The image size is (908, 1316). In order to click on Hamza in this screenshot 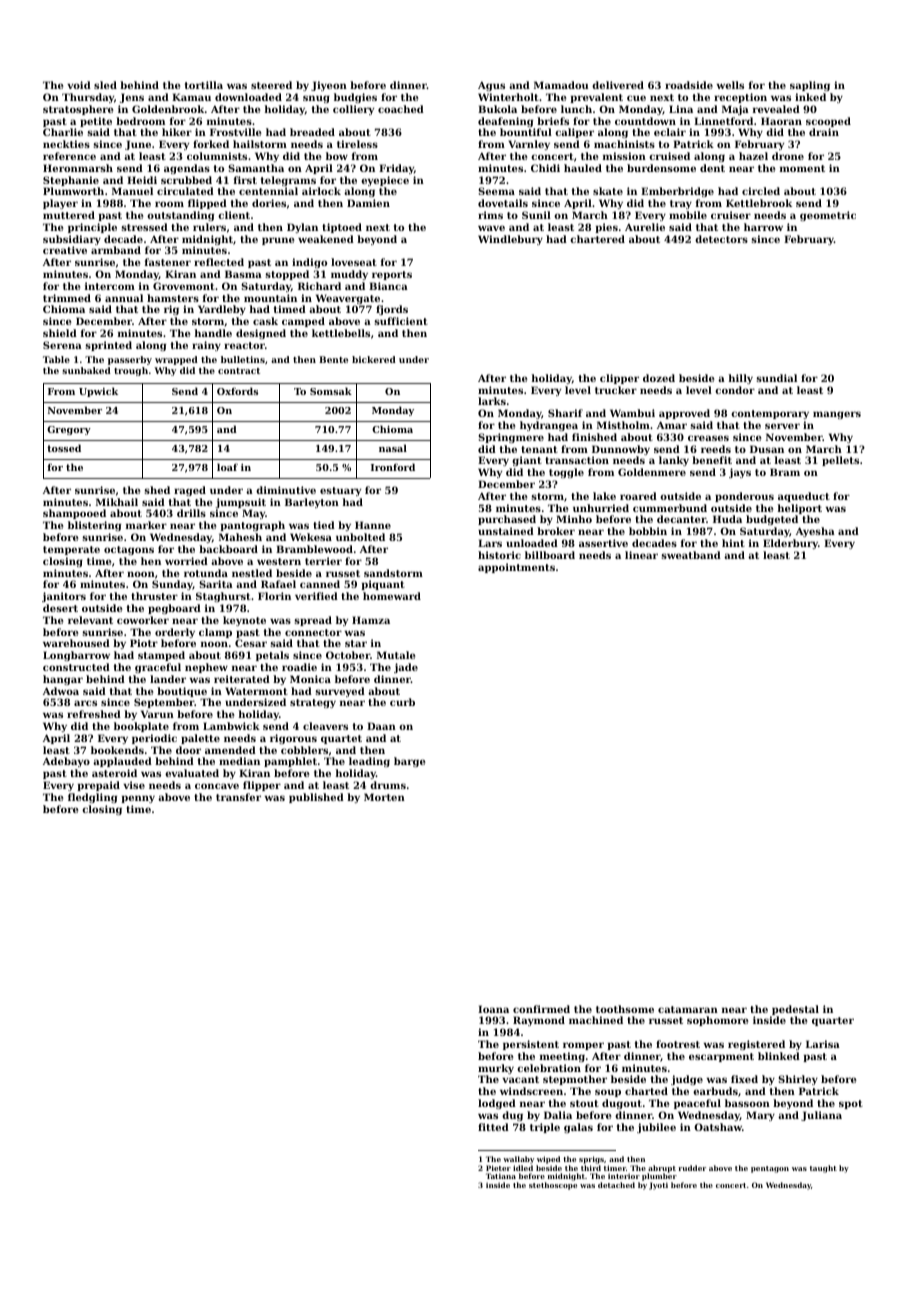, I will do `click(371, 620)`.
